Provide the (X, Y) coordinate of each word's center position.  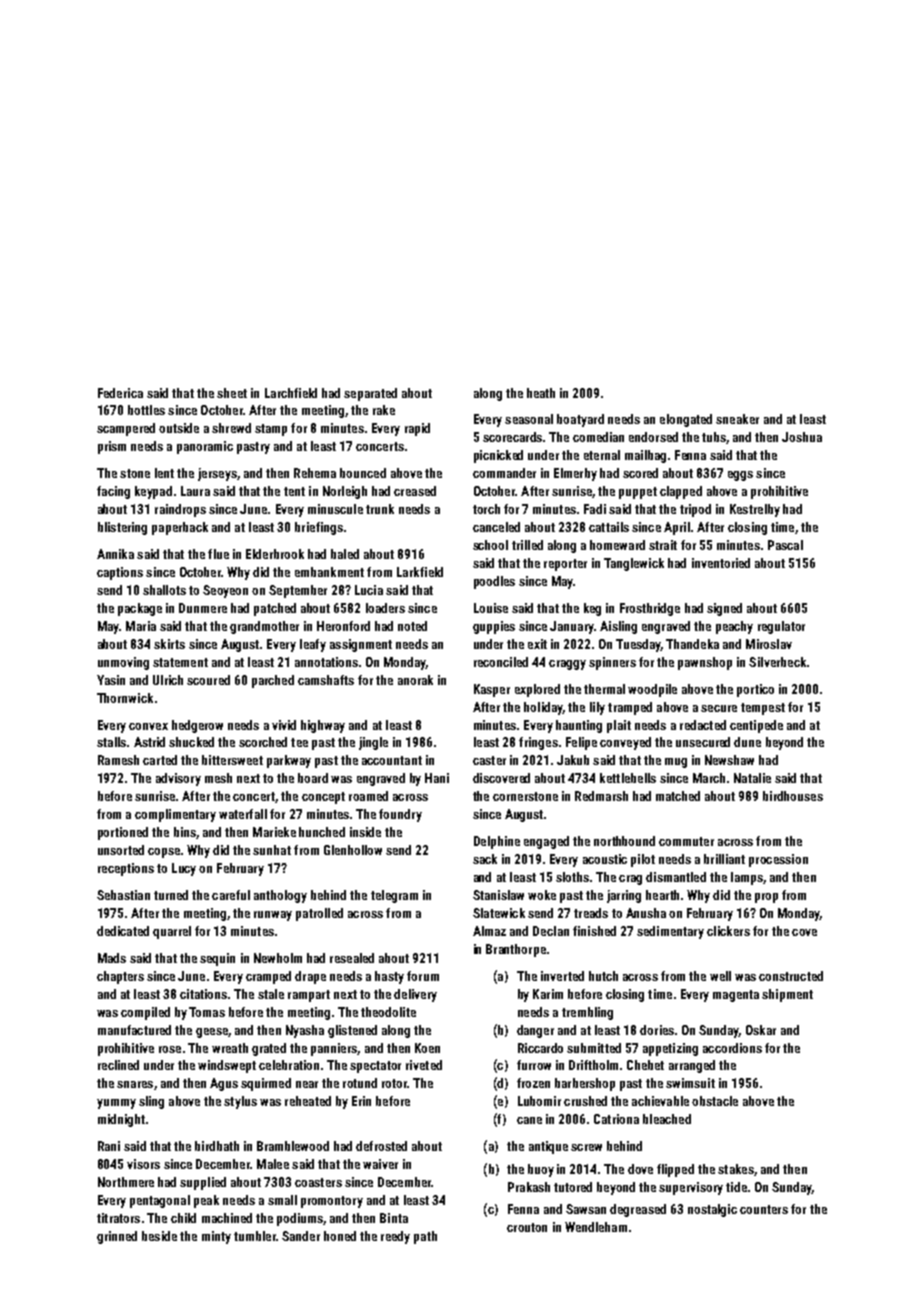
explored (537, 690)
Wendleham (596, 1227)
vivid (284, 725)
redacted (703, 725)
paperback (180, 528)
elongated (686, 420)
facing (113, 492)
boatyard (580, 420)
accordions (732, 1048)
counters (764, 1209)
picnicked (498, 456)
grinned (117, 1237)
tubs (714, 437)
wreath (230, 1048)
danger (535, 1031)
